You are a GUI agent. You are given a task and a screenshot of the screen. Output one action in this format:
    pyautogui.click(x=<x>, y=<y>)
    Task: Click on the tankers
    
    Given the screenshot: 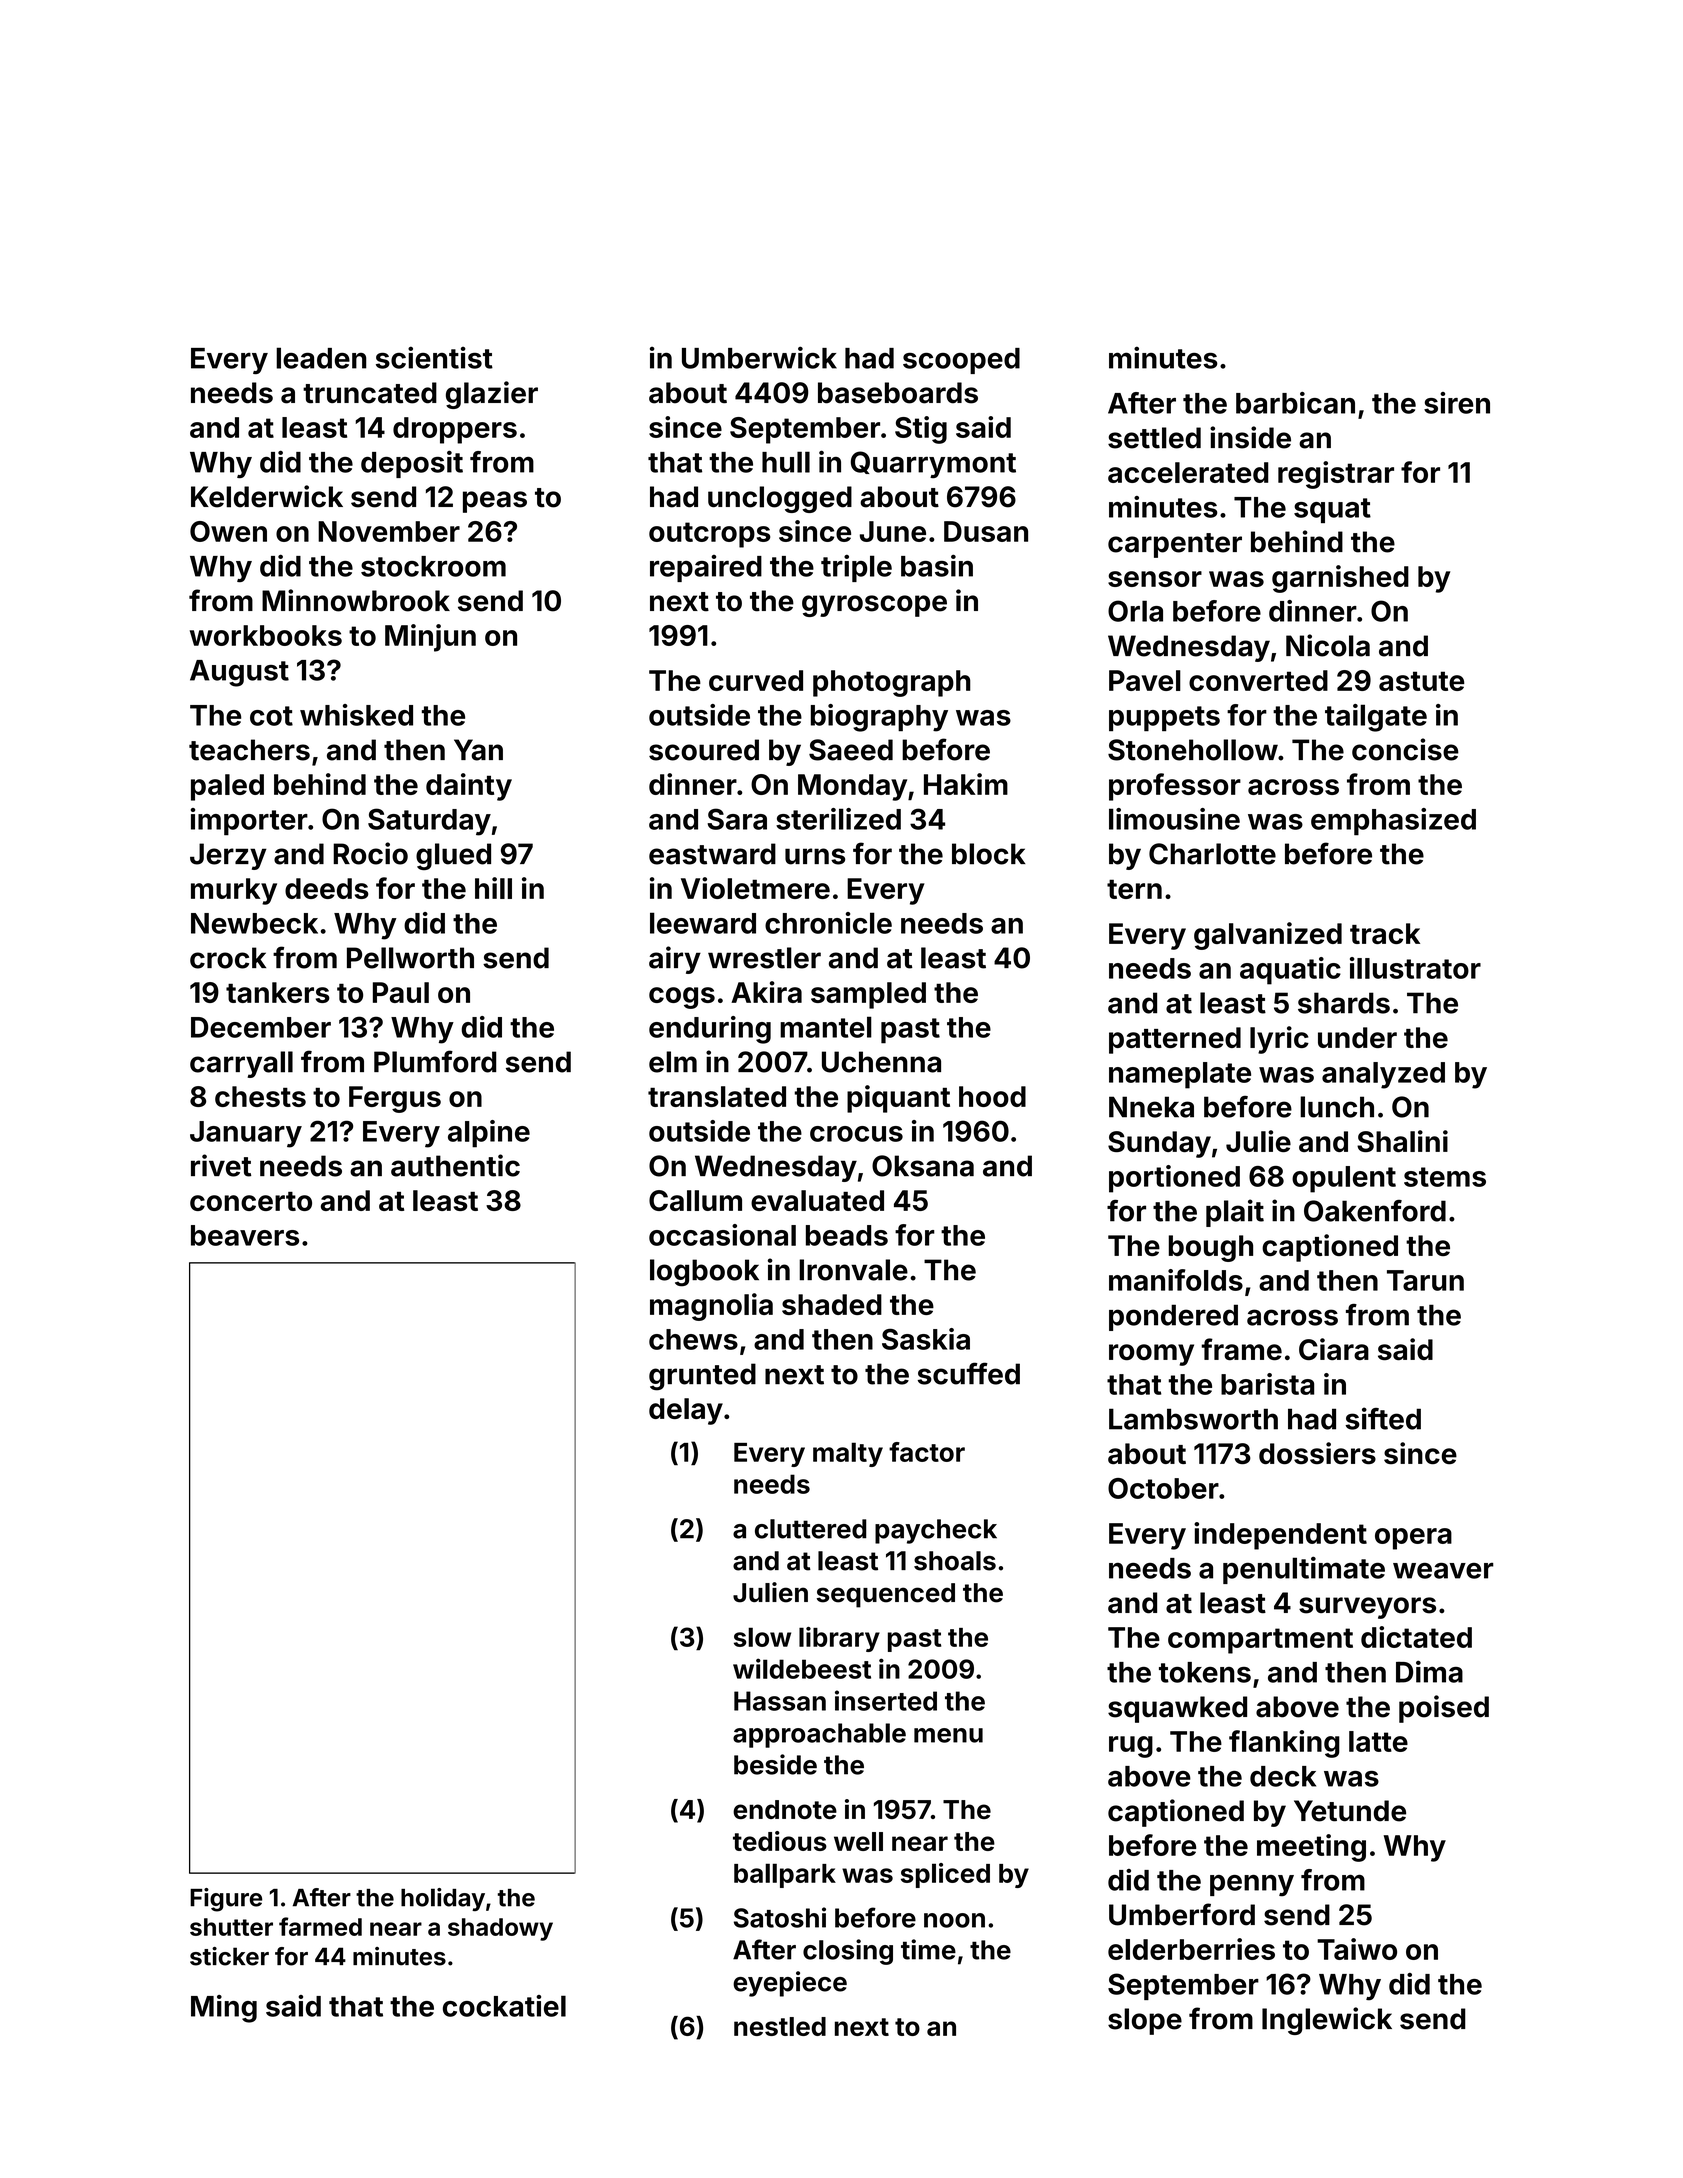 What is the action you would take?
    pyautogui.click(x=278, y=992)
